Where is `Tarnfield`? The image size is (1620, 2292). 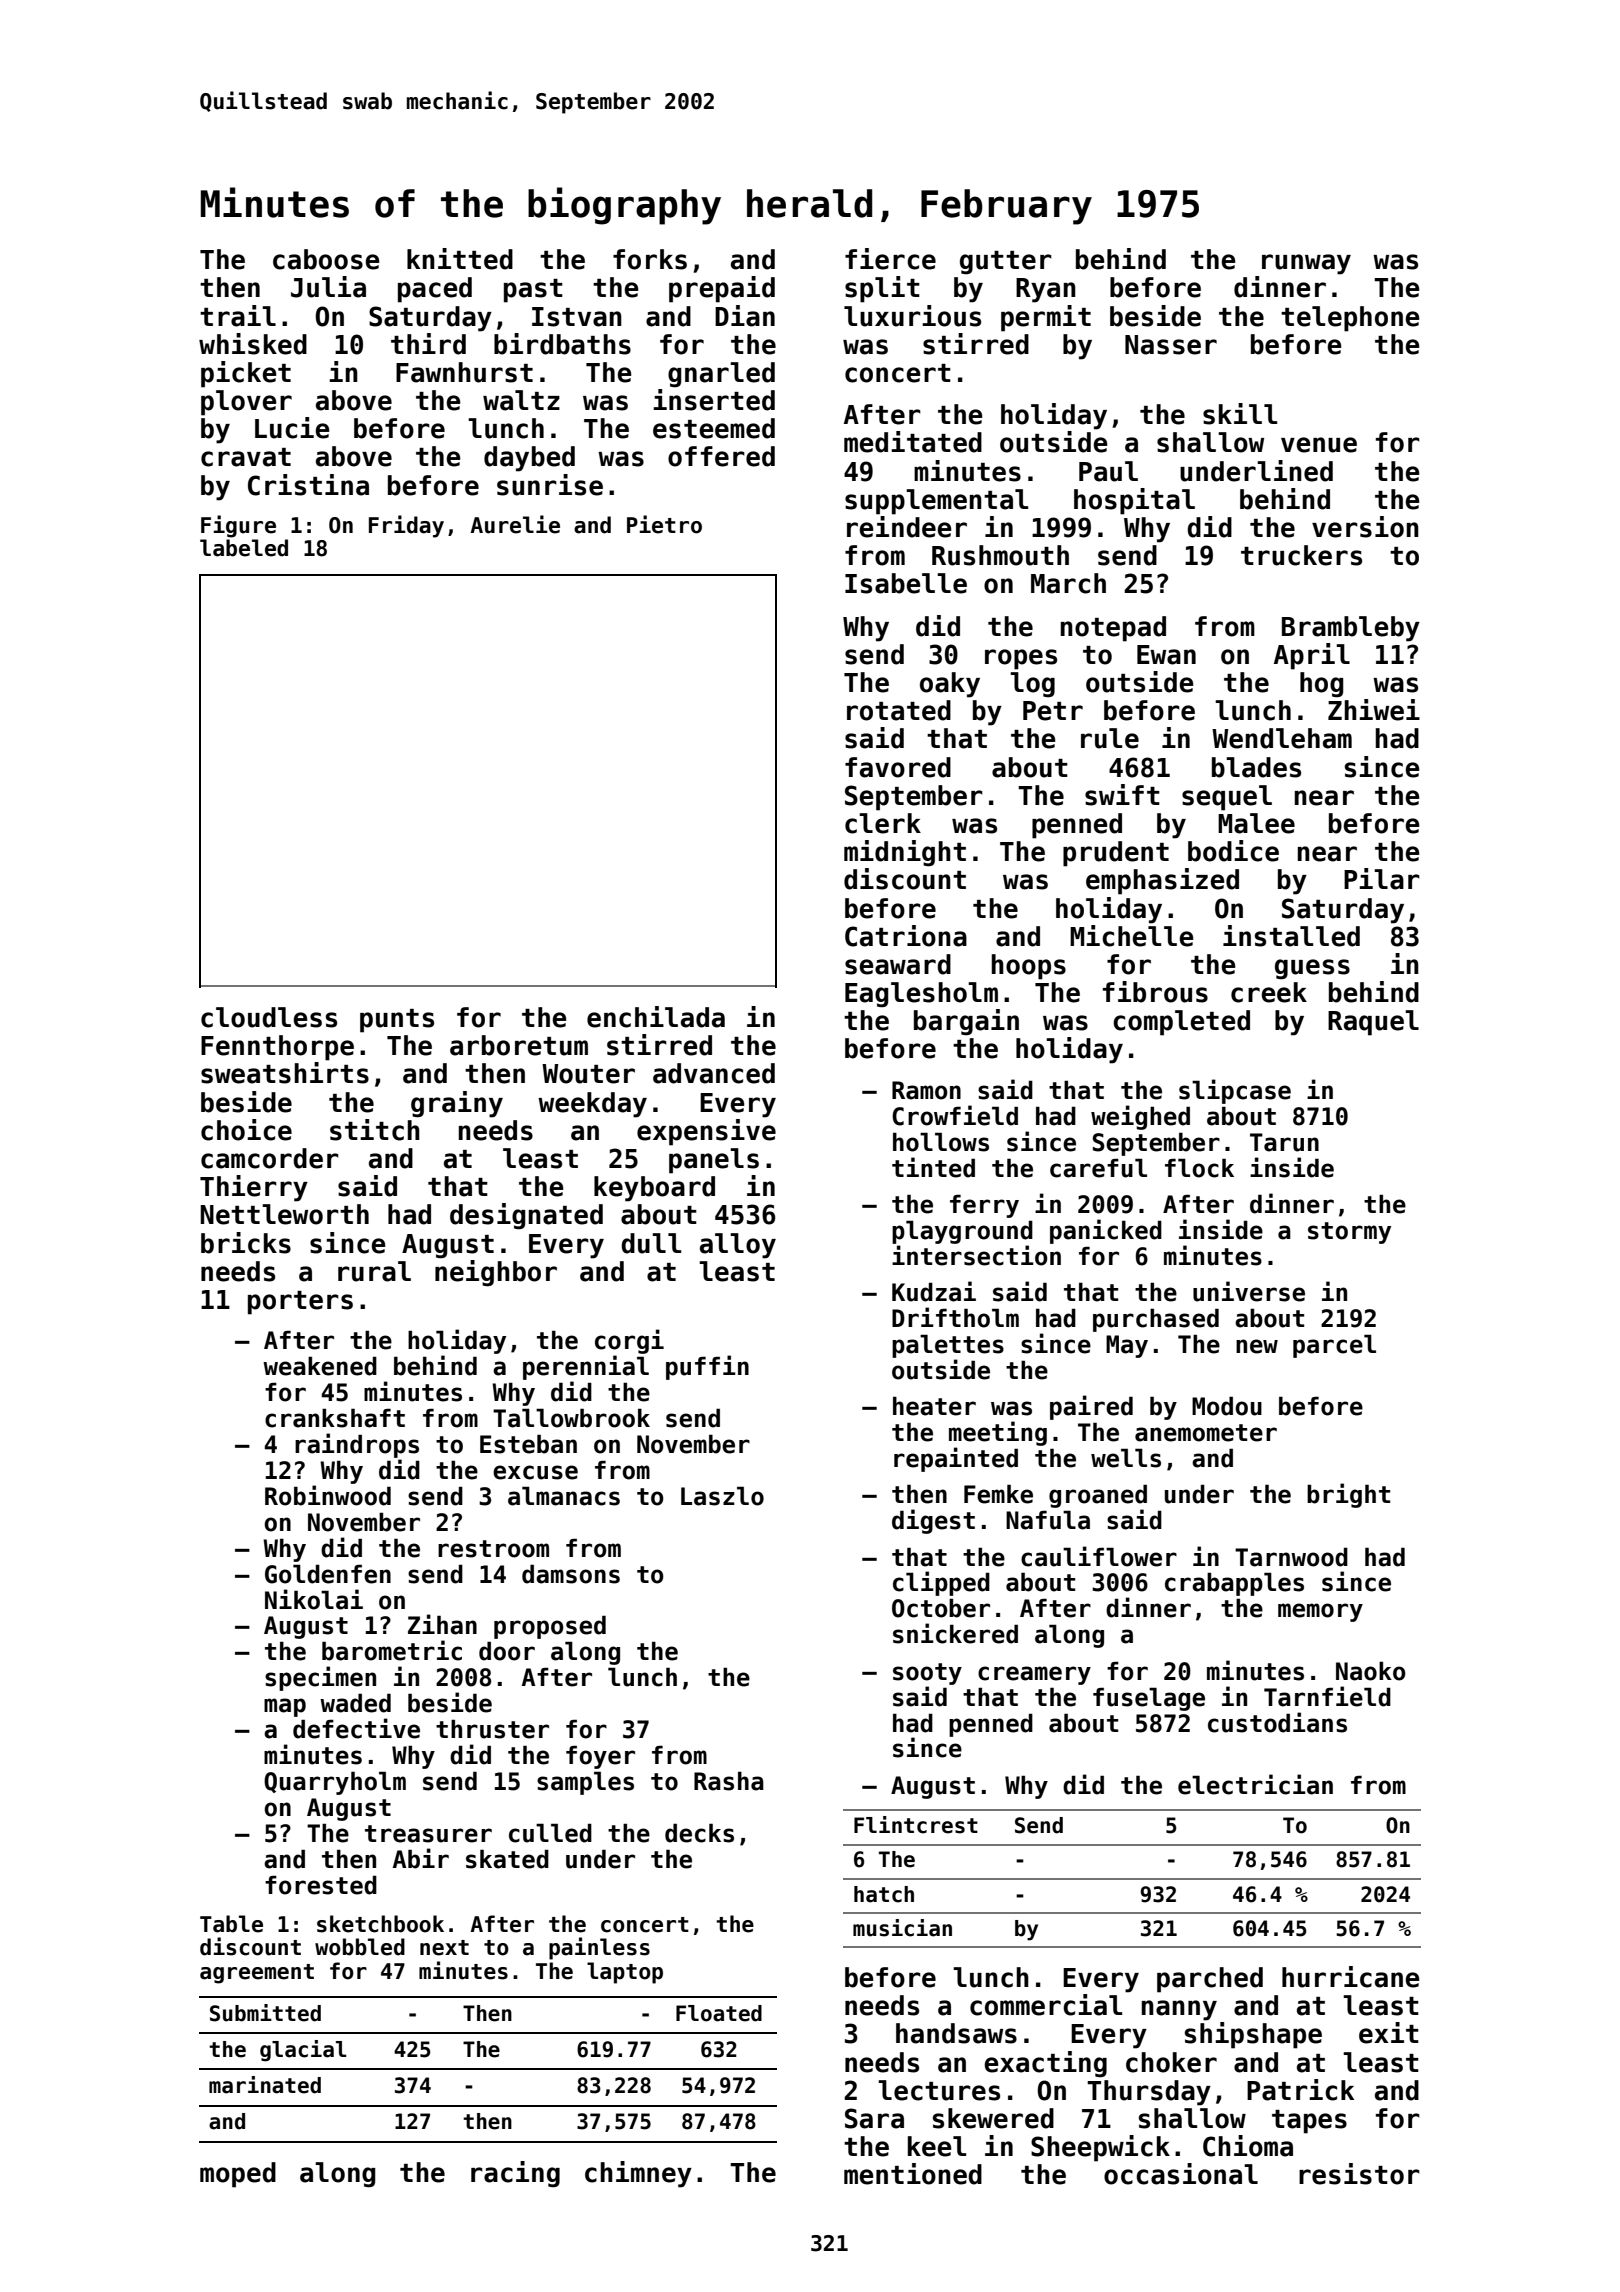 Tarnfield is located at coordinates (1327, 1696).
